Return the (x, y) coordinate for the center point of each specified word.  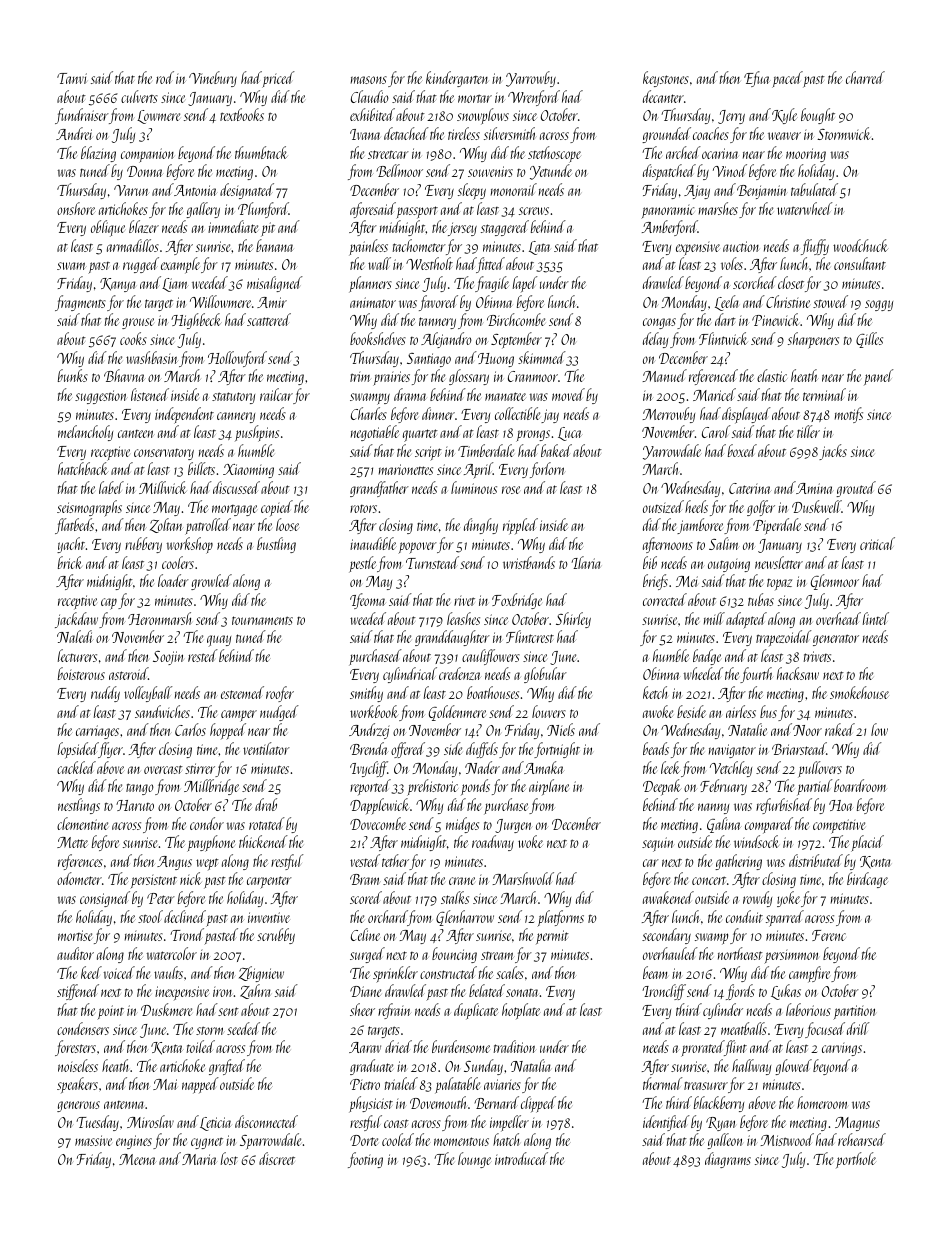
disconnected (266, 1121)
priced (278, 79)
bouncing (454, 955)
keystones (666, 79)
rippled (520, 526)
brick (70, 562)
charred (865, 77)
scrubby (276, 936)
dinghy (481, 526)
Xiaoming (248, 471)
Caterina (750, 488)
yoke (788, 899)
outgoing (729, 565)
